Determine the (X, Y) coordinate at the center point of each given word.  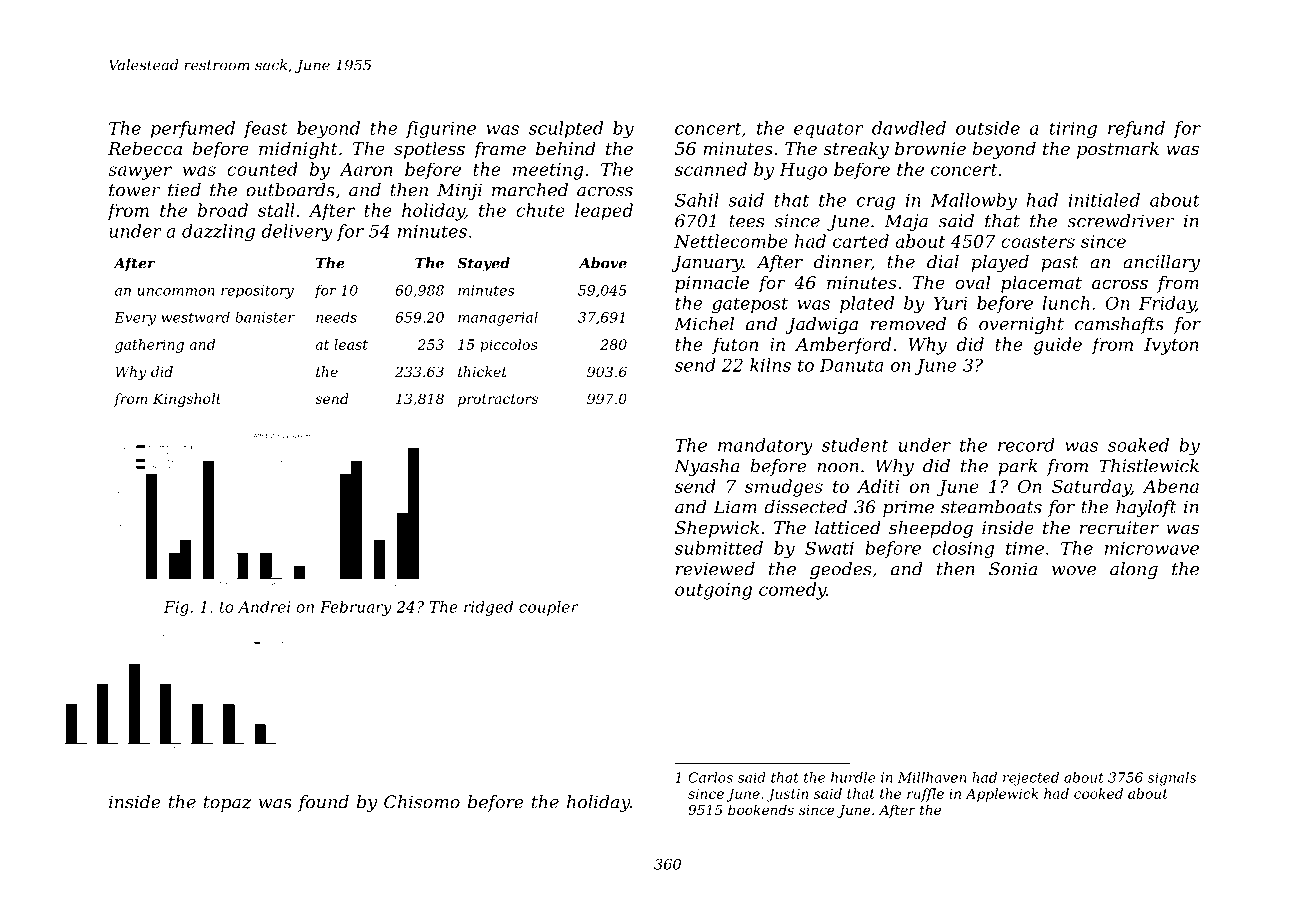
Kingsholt (187, 400)
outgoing (713, 591)
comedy (792, 591)
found (323, 803)
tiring (1073, 129)
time (1025, 548)
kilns (770, 365)
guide (1057, 346)
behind (566, 148)
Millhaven (932, 777)
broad (223, 210)
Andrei (264, 607)
